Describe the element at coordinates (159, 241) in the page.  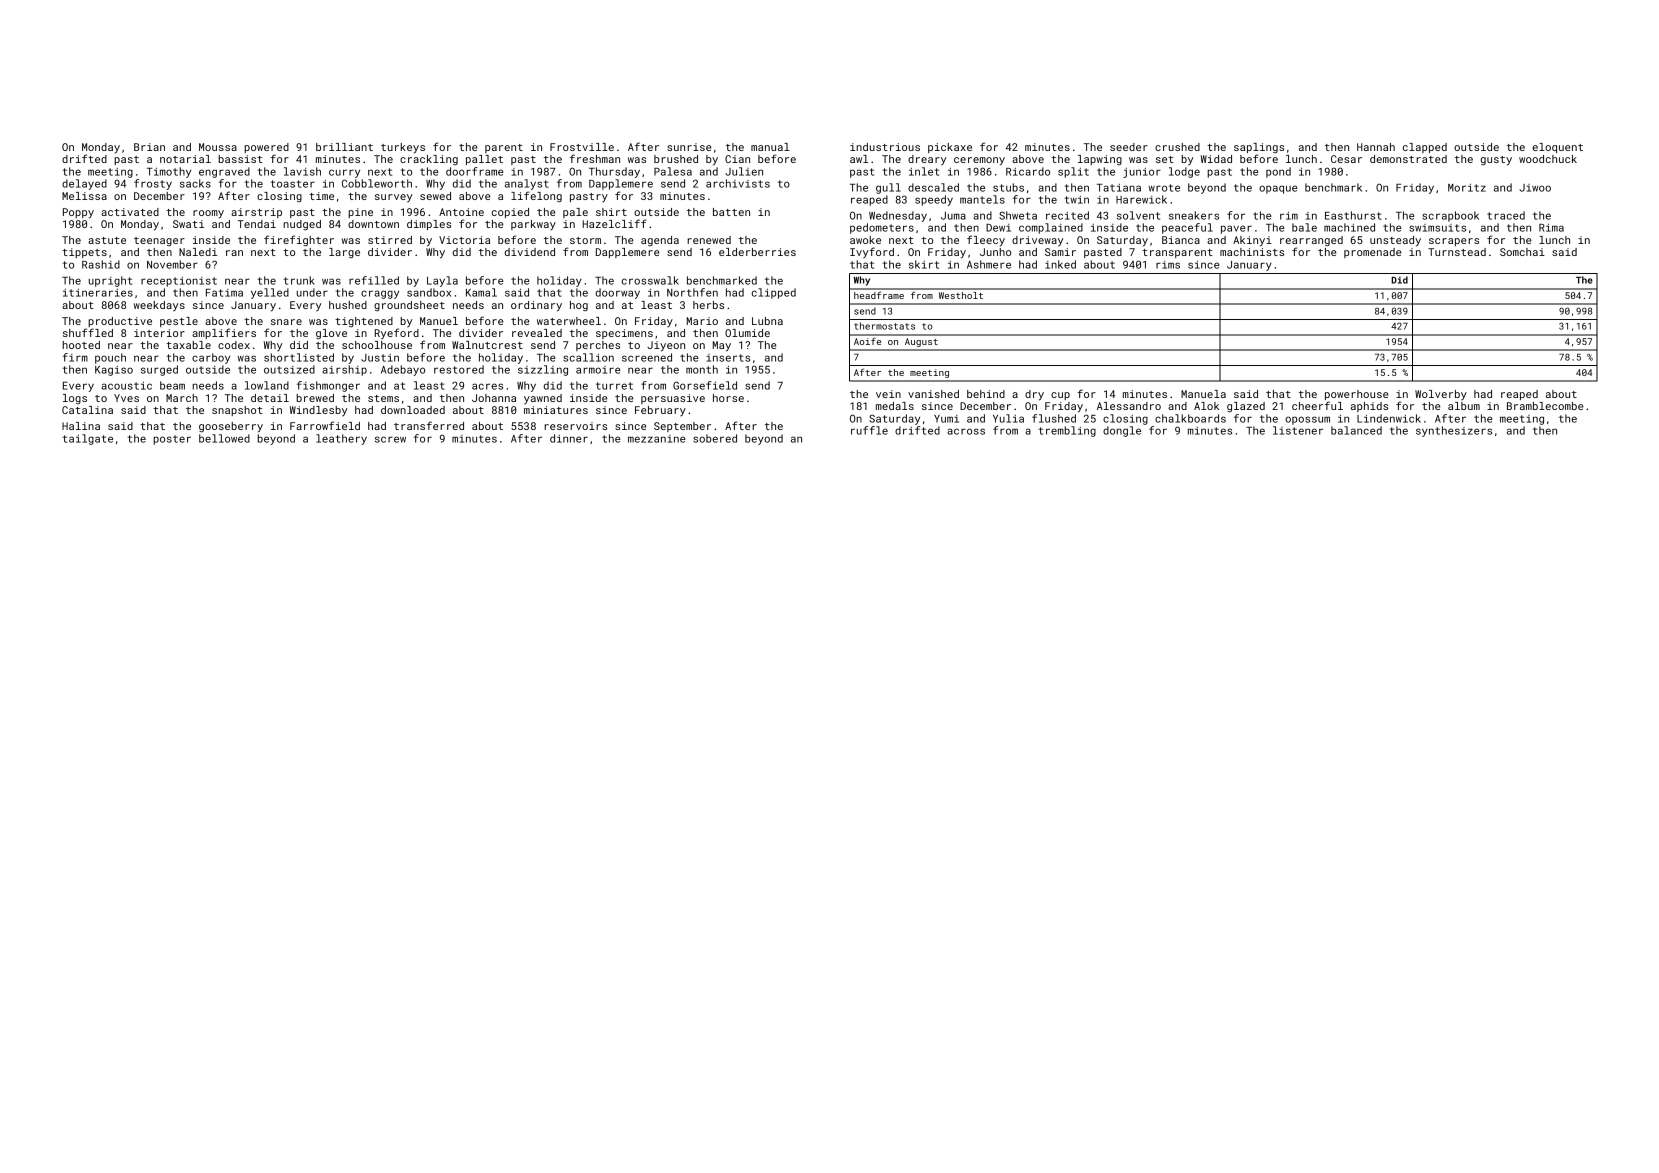
I see `teenager` at that location.
